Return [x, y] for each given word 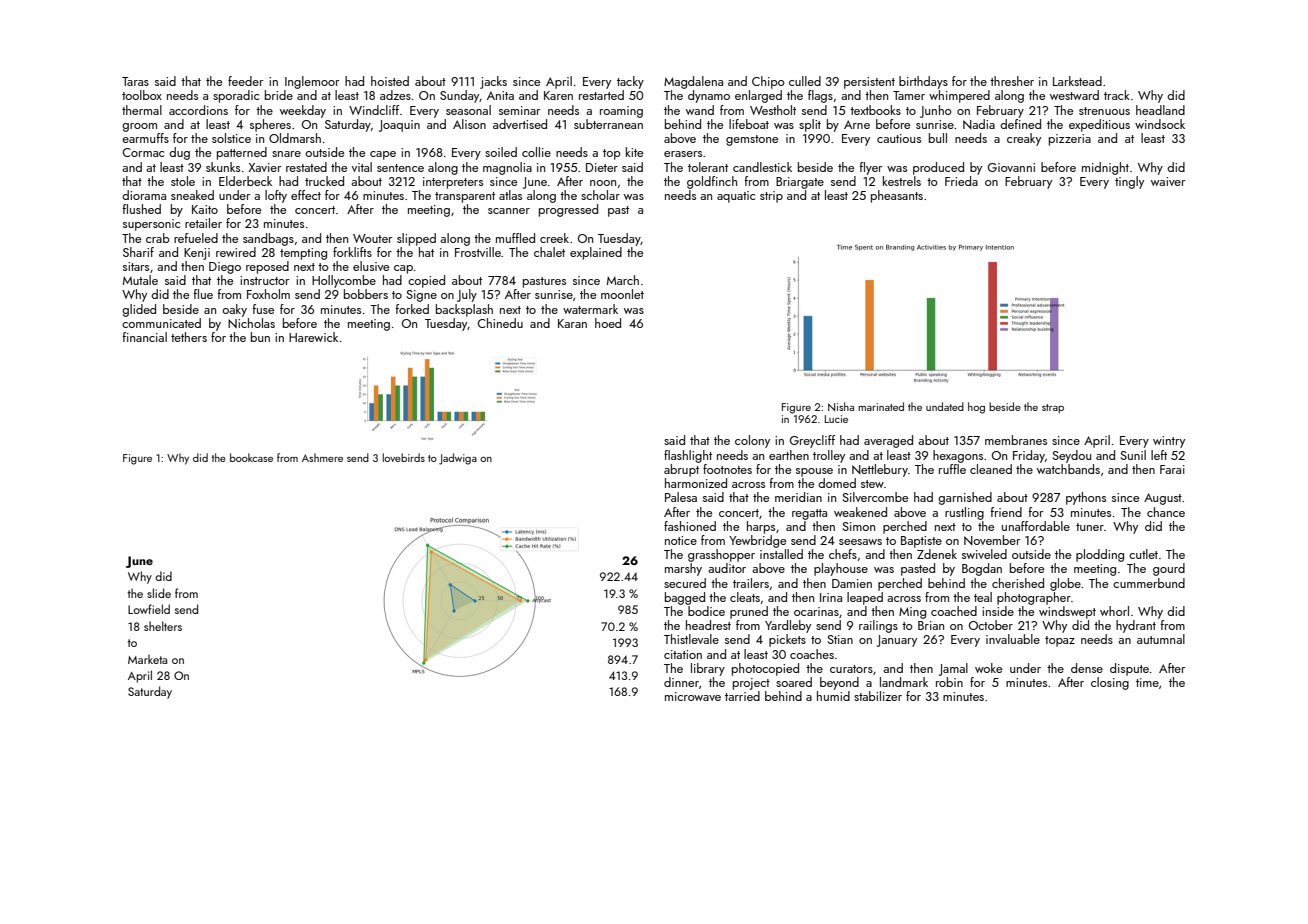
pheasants [897, 196]
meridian [798, 497]
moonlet [622, 294]
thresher [1012, 81]
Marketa [147, 659]
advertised [520, 124]
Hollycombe [344, 281]
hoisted [390, 81]
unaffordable [1036, 526]
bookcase [251, 457]
